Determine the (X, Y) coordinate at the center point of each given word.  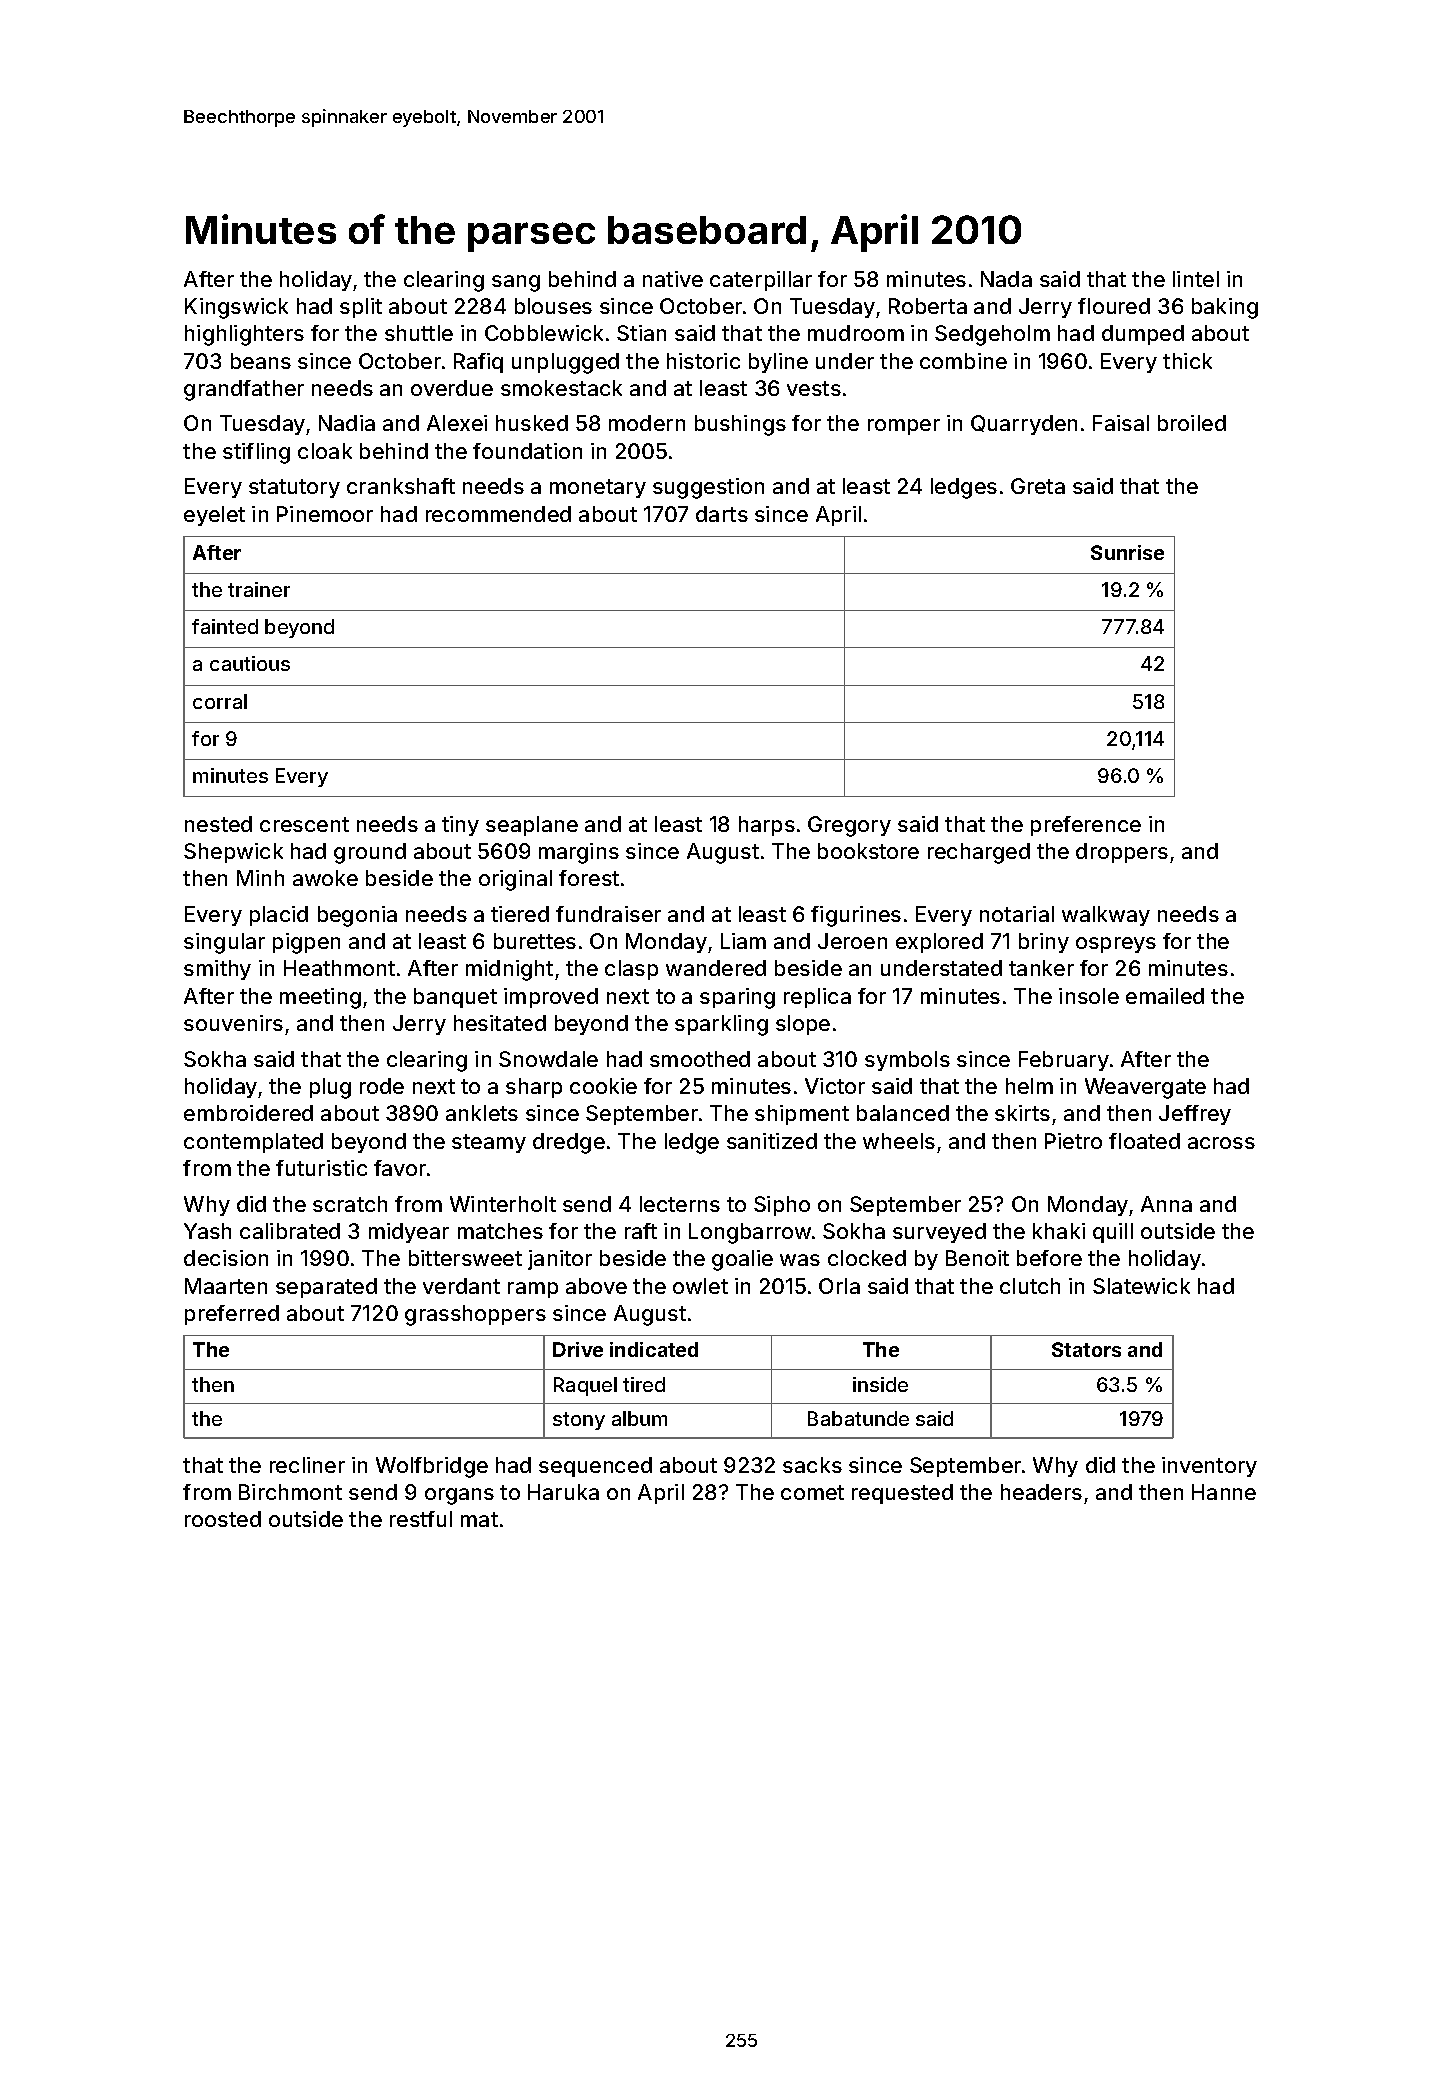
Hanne (1224, 1492)
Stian (641, 333)
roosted (223, 1519)
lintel (1196, 279)
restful (421, 1519)
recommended (498, 514)
